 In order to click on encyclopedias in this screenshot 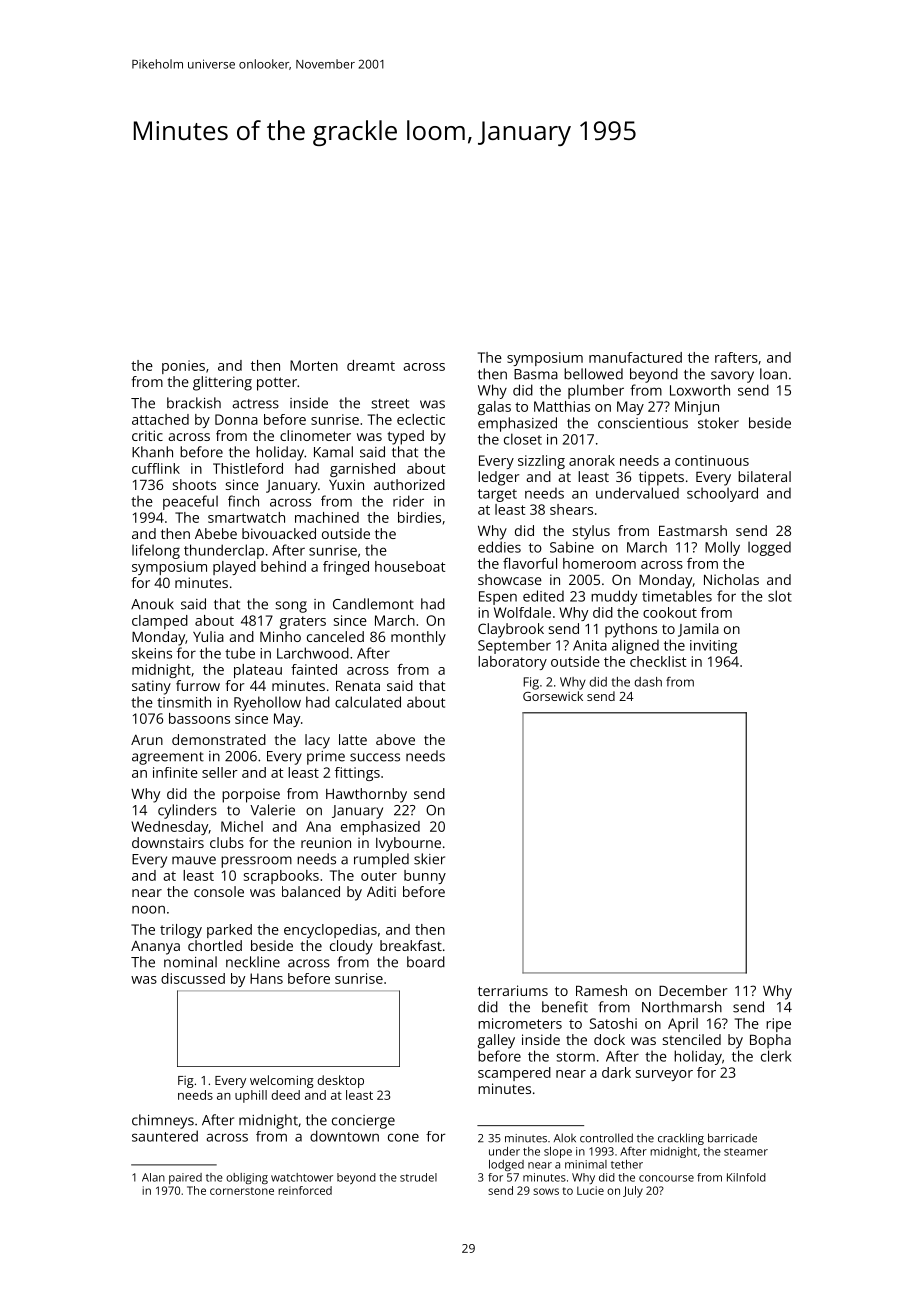, I will do `click(330, 931)`.
